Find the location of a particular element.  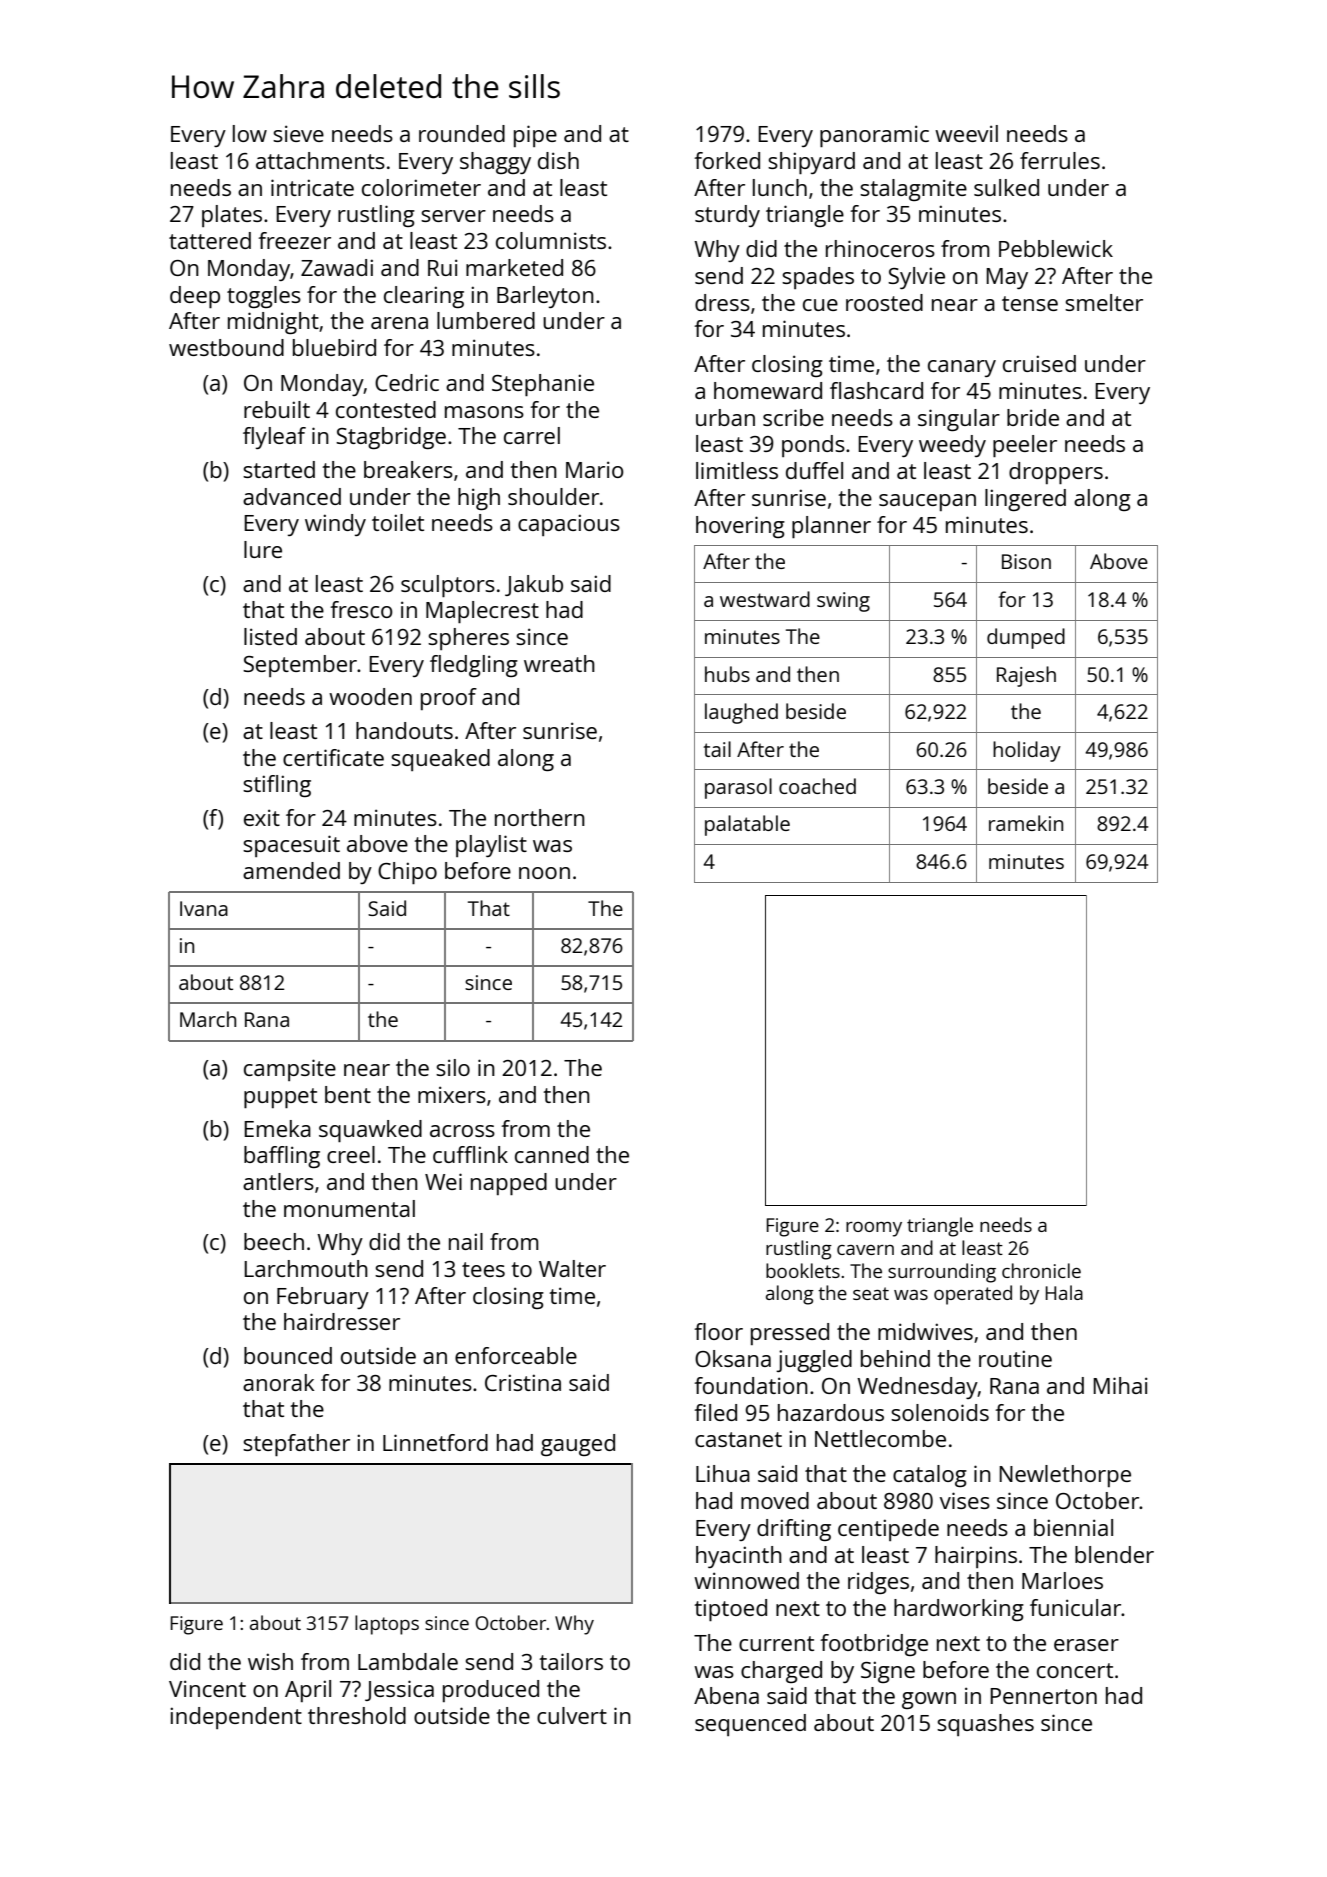

Ivana is located at coordinates (204, 908).
